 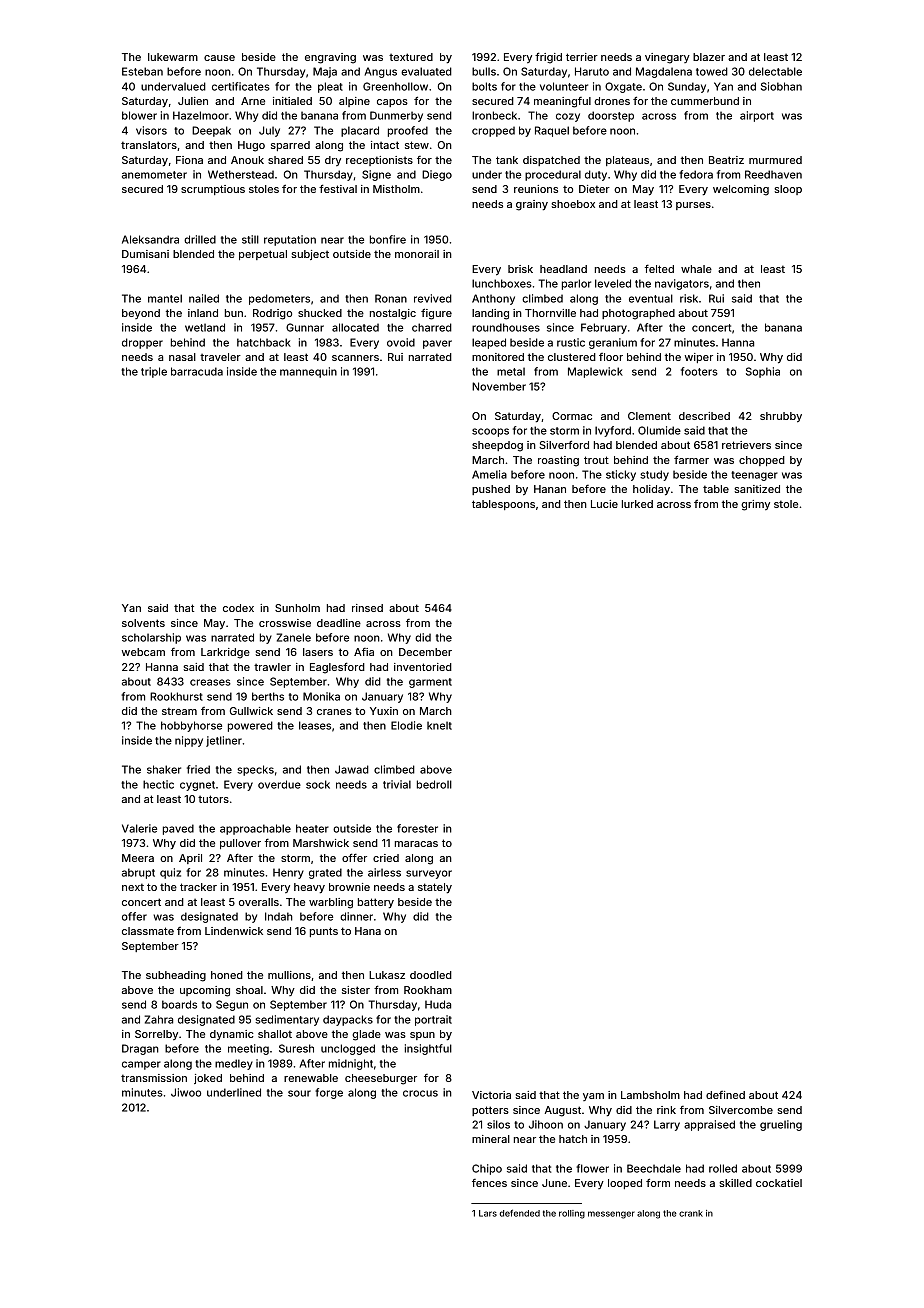 What do you see at coordinates (434, 784) in the image?
I see `bedroll` at bounding box center [434, 784].
